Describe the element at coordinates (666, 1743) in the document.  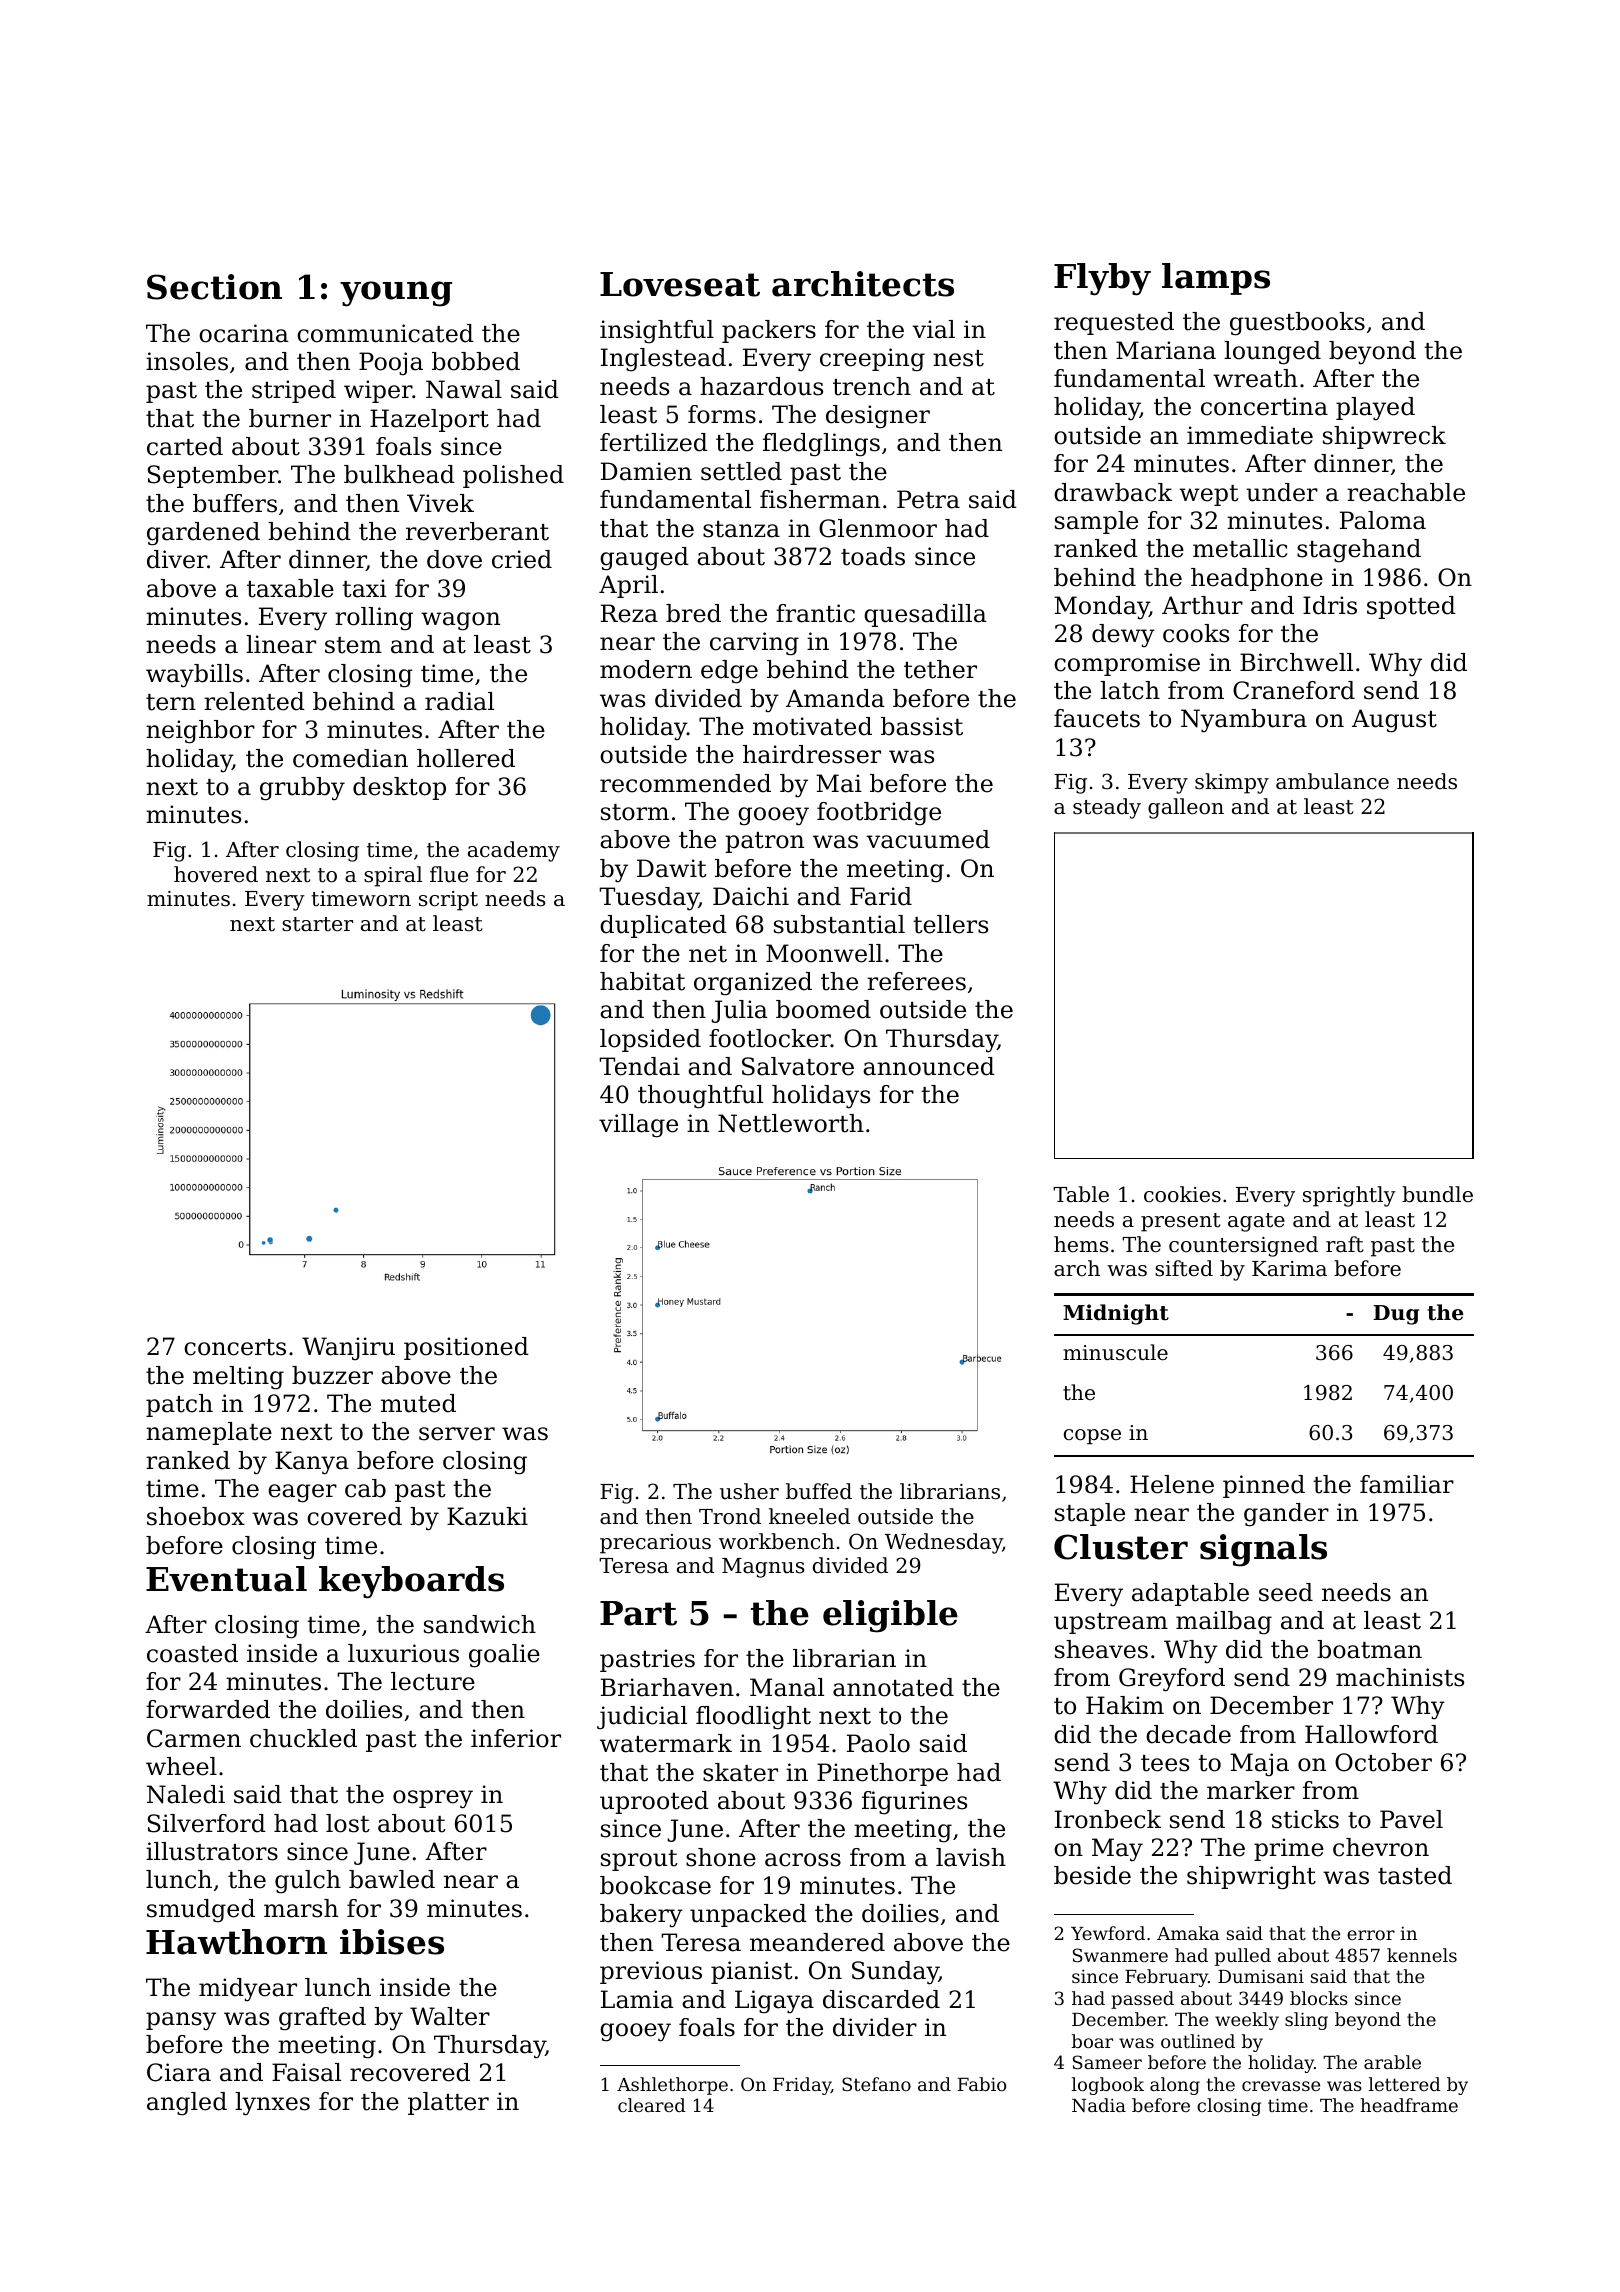
I see `watermark` at that location.
